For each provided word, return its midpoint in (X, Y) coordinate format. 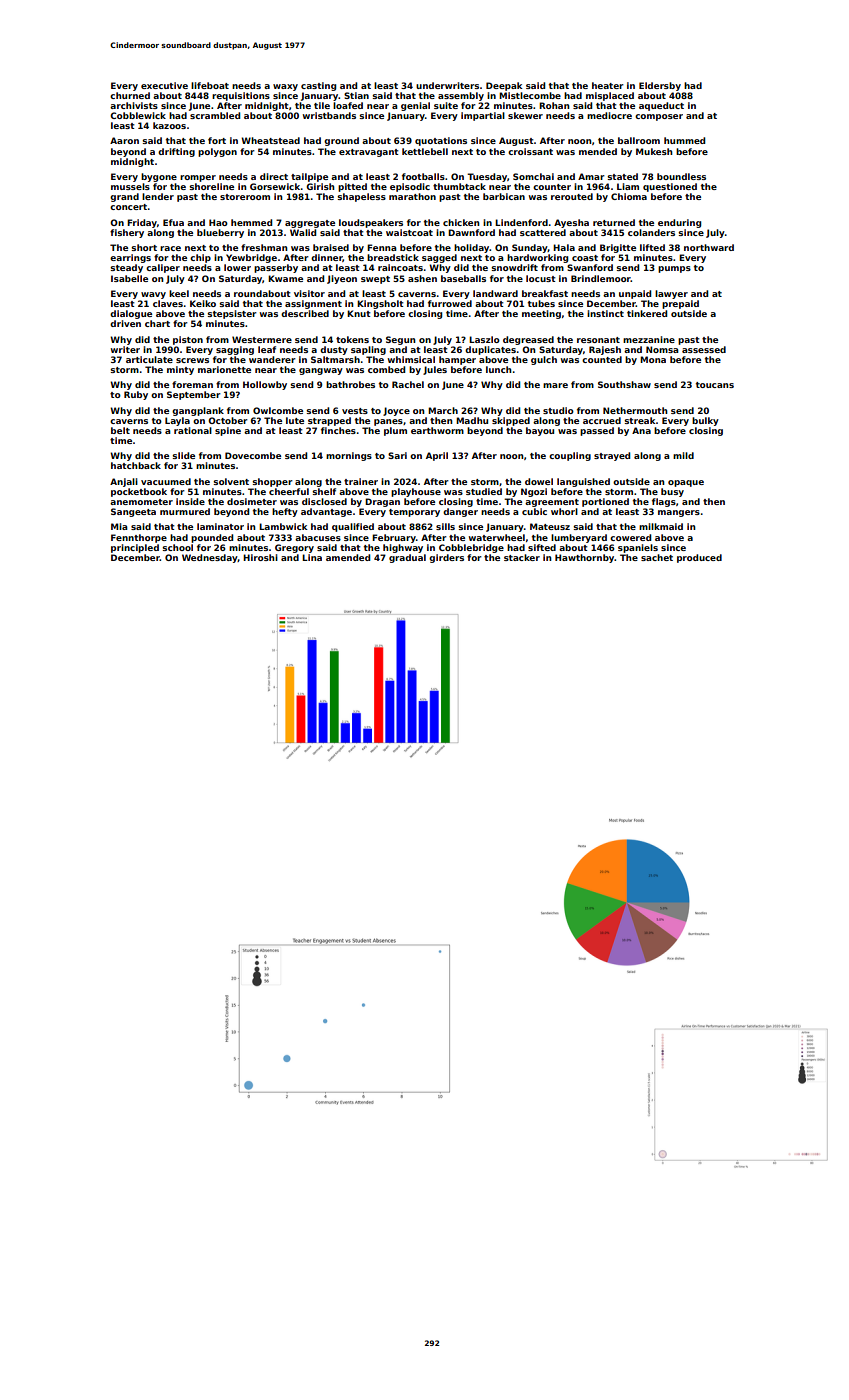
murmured (185, 511)
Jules (435, 370)
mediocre (609, 115)
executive (164, 85)
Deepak (504, 86)
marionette (224, 369)
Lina (312, 557)
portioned (605, 502)
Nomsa (662, 349)
